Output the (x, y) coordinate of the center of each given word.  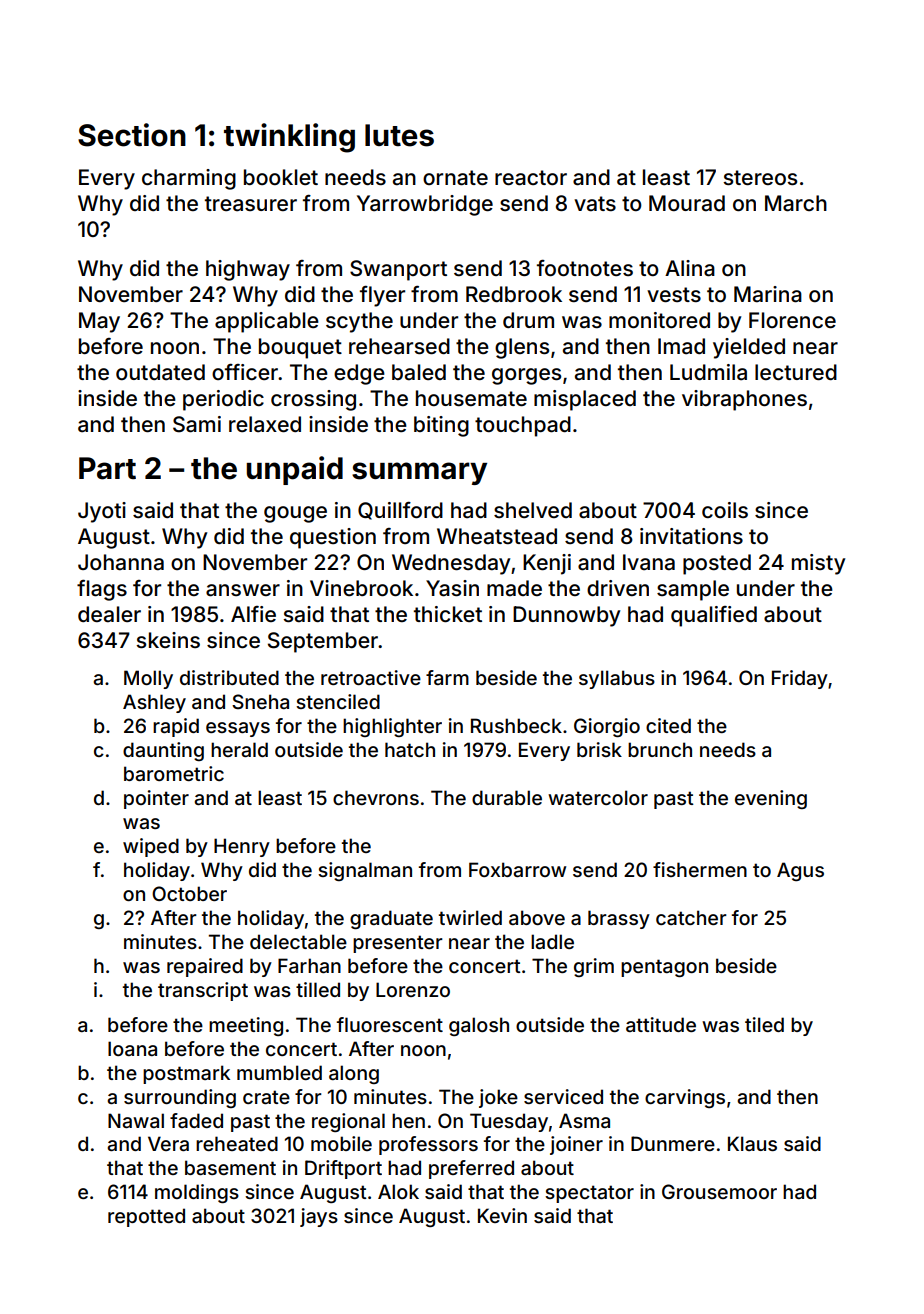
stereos (760, 177)
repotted (146, 1217)
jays (319, 1217)
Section (132, 135)
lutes (399, 135)
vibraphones (744, 400)
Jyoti (102, 512)
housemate (471, 398)
